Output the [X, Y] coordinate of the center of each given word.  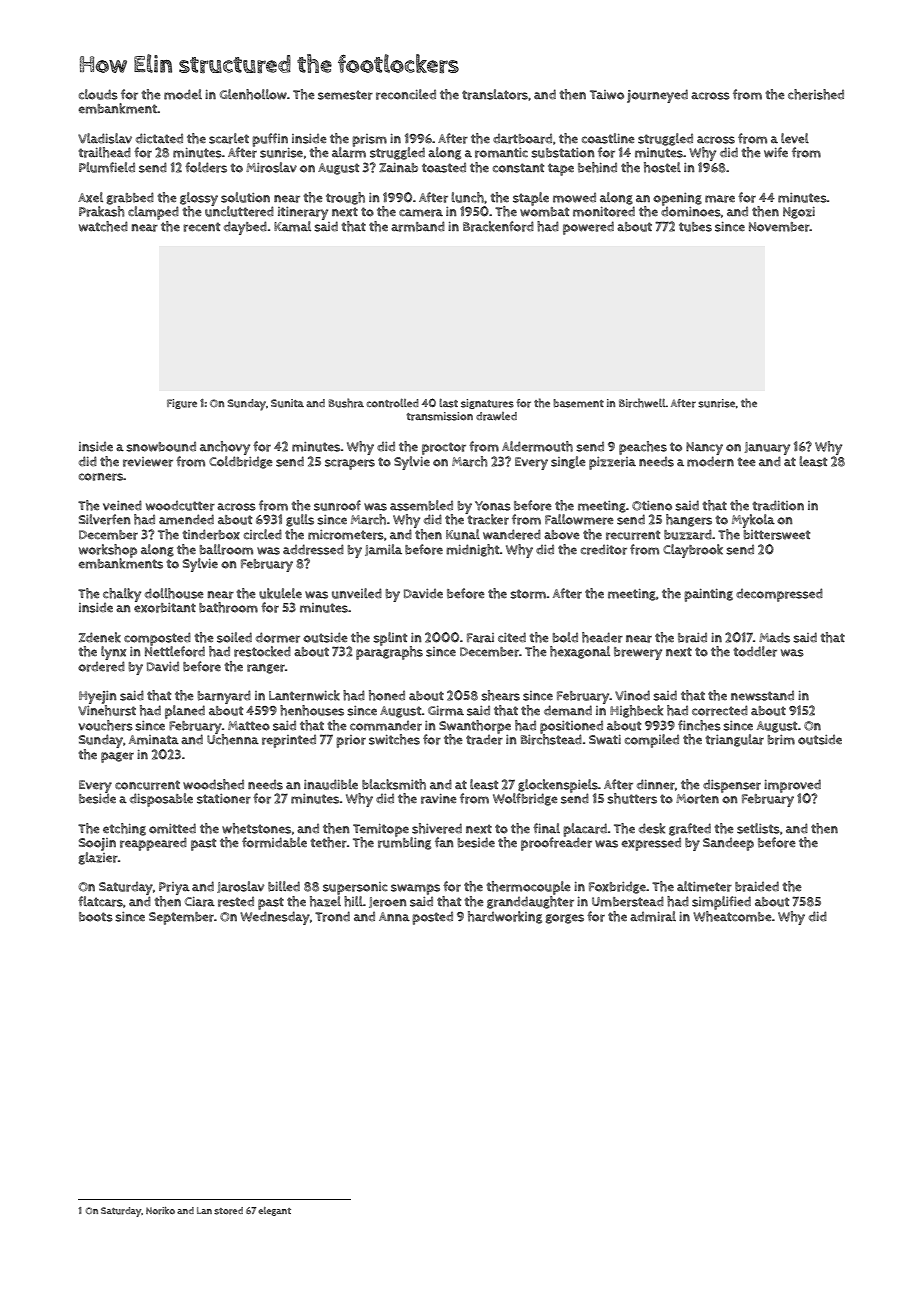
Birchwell [642, 403]
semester [345, 95]
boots [96, 917]
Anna [394, 917]
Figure [182, 404]
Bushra [346, 403]
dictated [159, 138]
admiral [653, 916]
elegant [274, 1211]
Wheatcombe [732, 916]
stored [228, 1211]
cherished [816, 94]
